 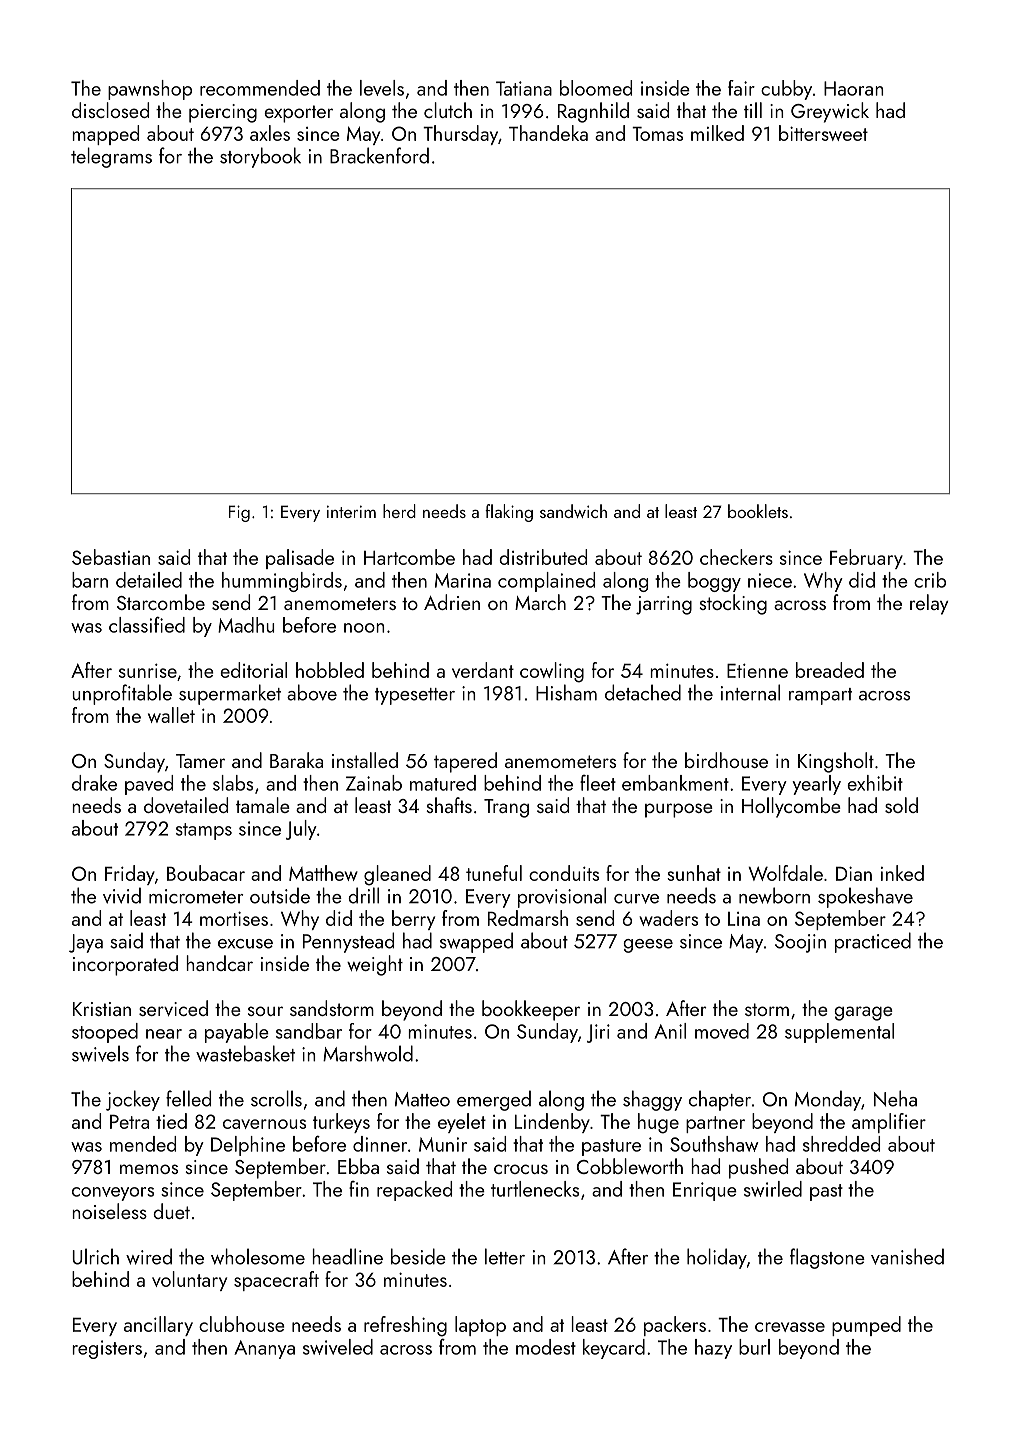 I want to click on Etienne, so click(x=757, y=670).
